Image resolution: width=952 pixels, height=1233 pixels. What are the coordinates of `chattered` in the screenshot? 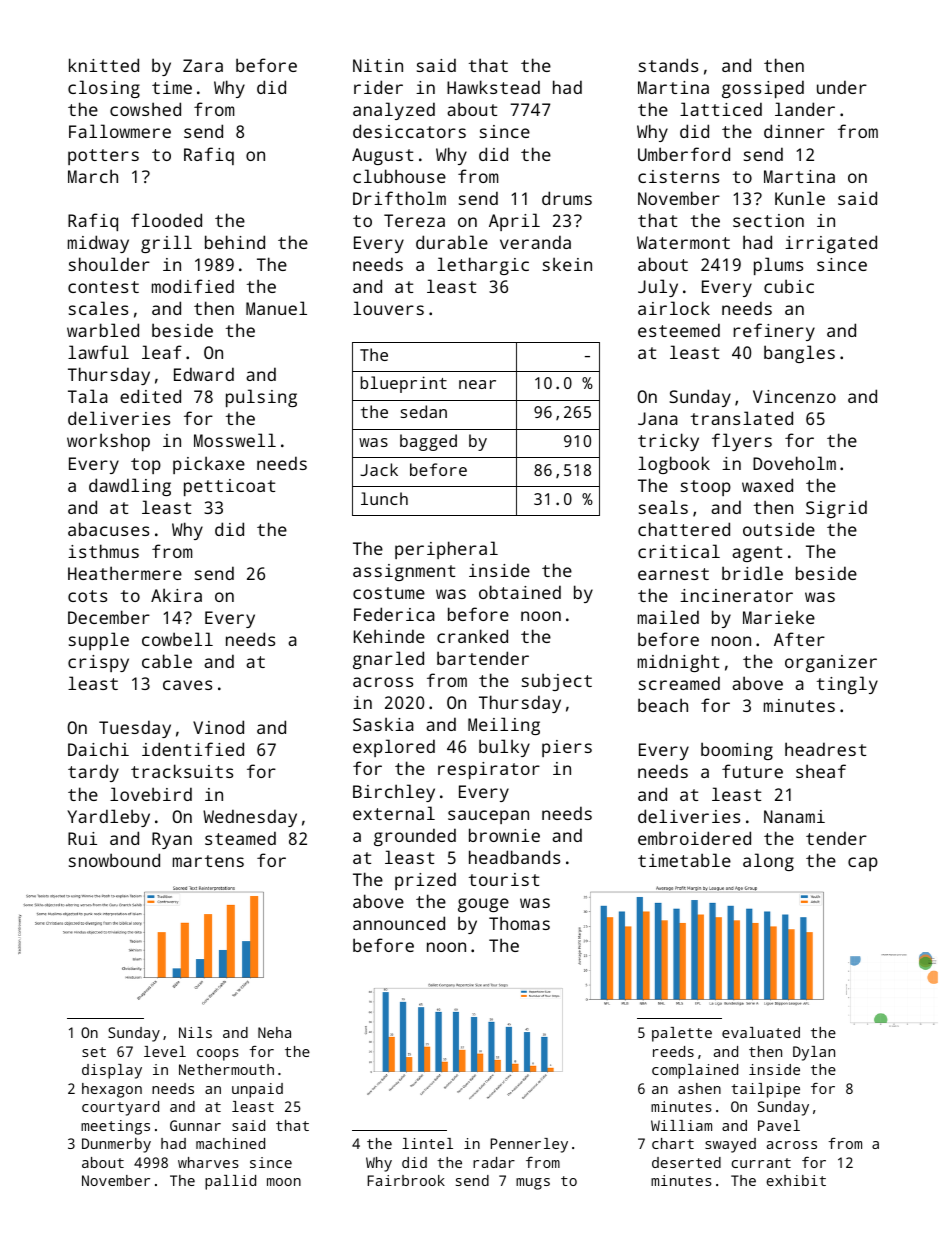 It's located at (684, 529).
